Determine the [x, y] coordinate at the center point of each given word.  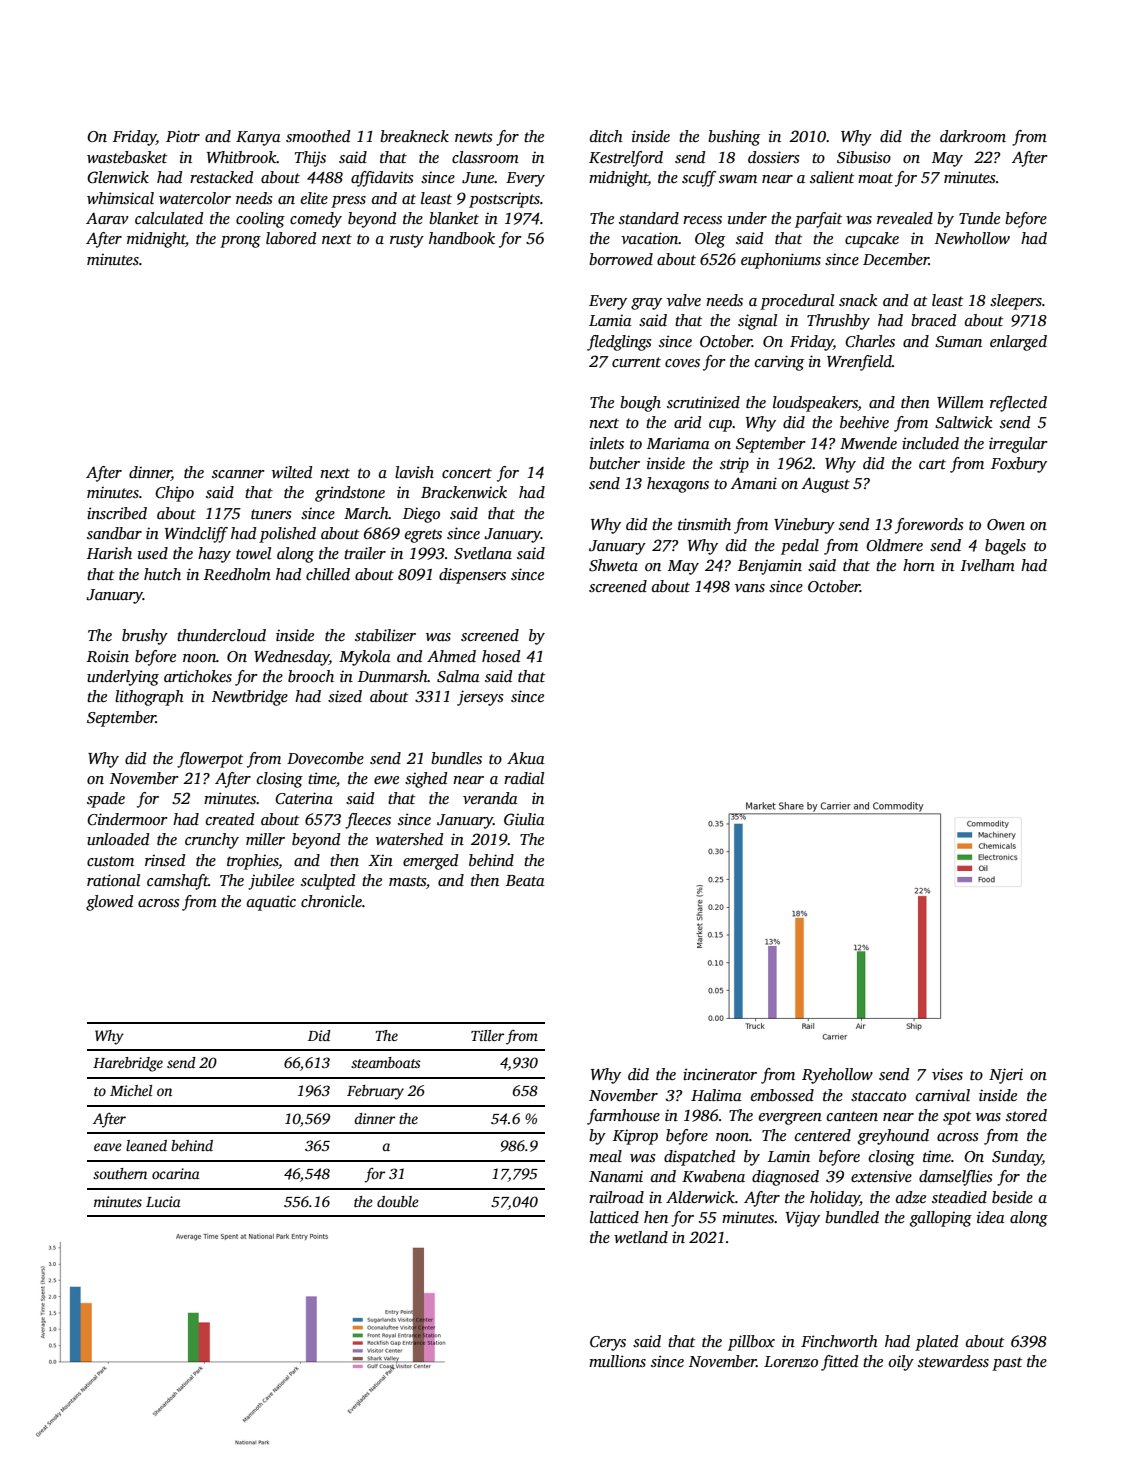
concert [467, 473]
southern [120, 1173]
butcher [614, 463]
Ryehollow [837, 1076]
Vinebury [804, 526]
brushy [145, 637]
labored [291, 238]
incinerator [720, 1074]
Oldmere [894, 545]
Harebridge [128, 1064]
